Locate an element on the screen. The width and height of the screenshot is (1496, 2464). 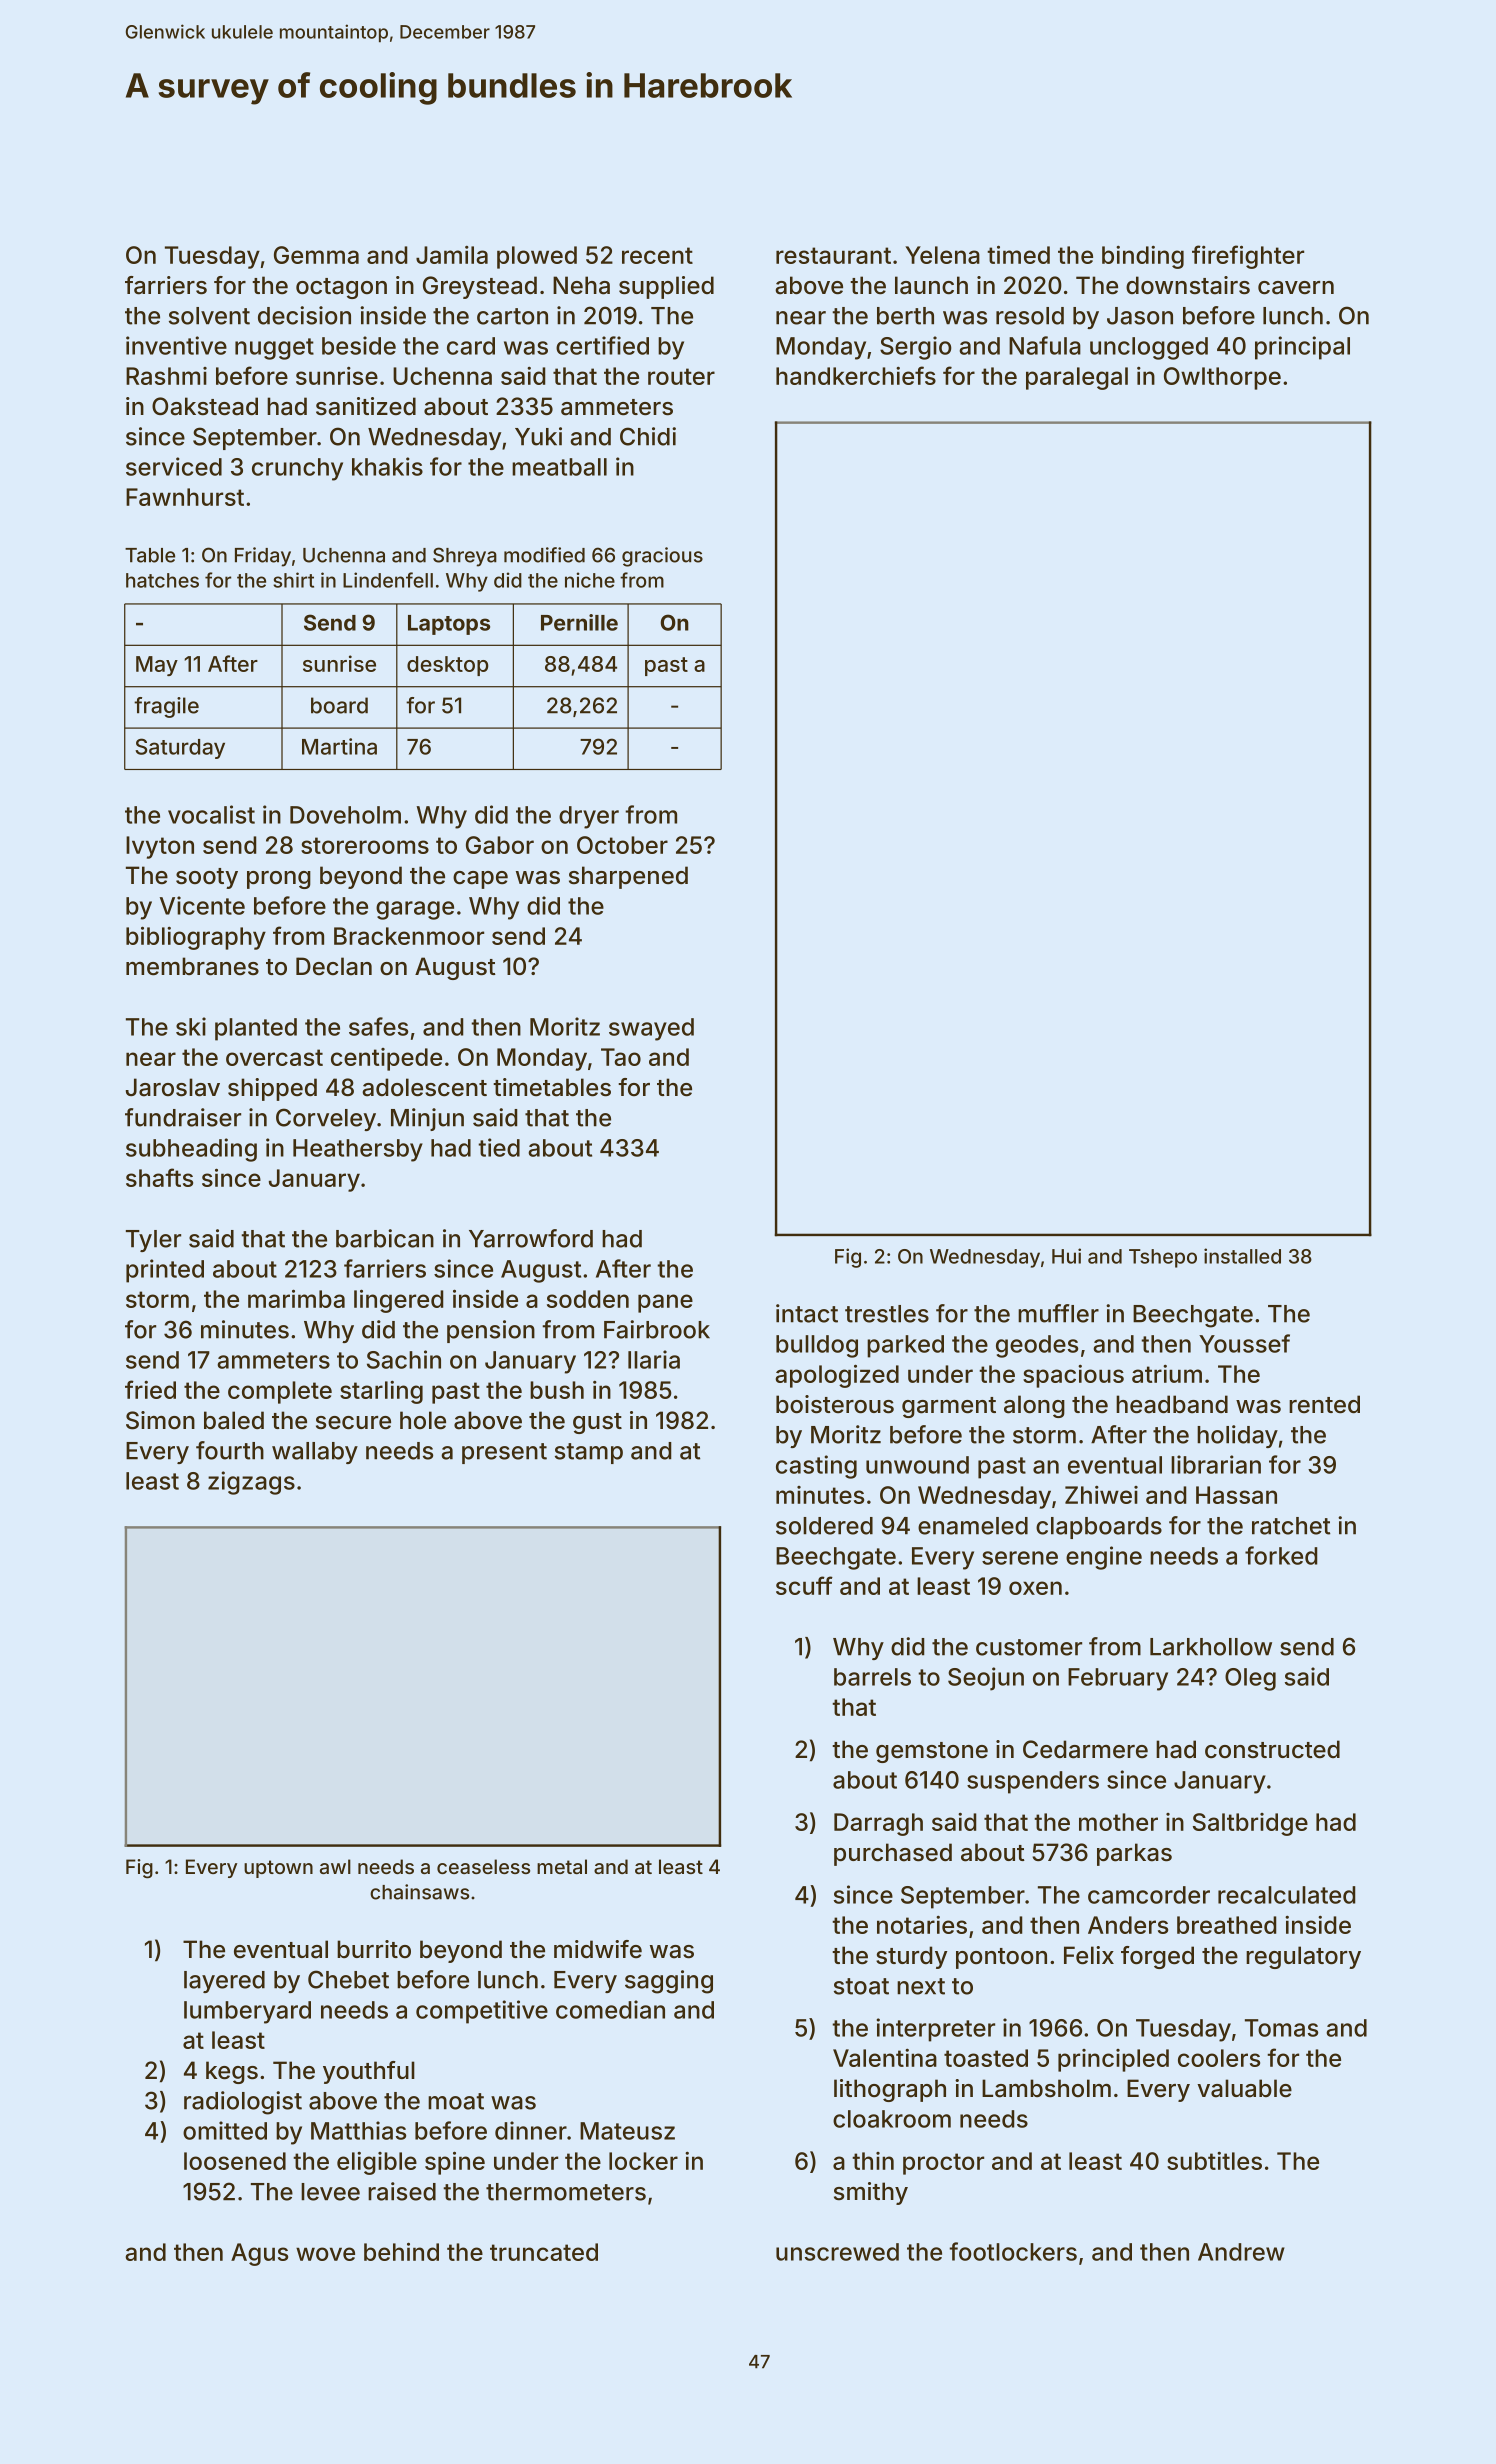
intact is located at coordinates (807, 1313).
